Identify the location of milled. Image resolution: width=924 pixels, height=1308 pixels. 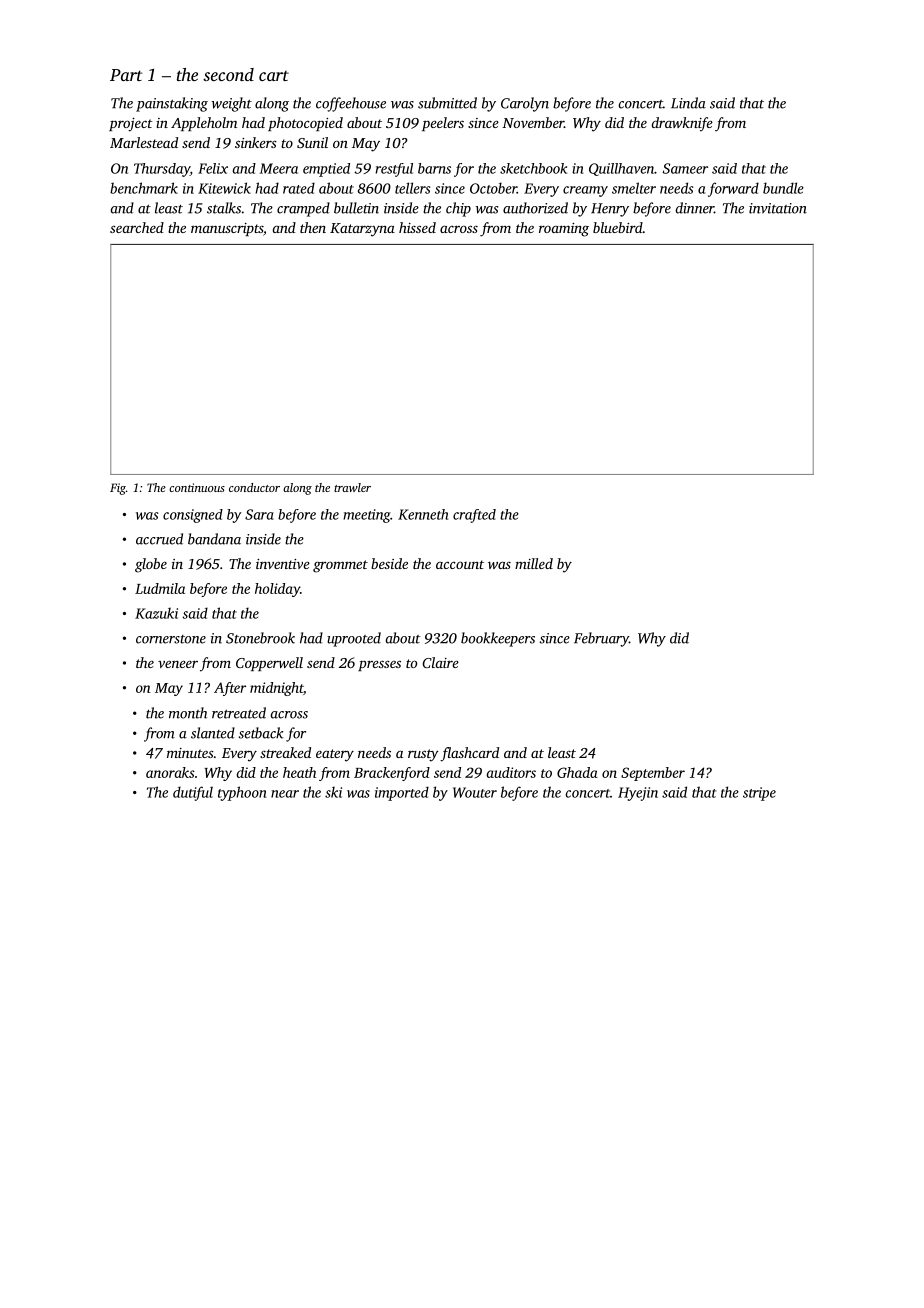
(534, 563).
